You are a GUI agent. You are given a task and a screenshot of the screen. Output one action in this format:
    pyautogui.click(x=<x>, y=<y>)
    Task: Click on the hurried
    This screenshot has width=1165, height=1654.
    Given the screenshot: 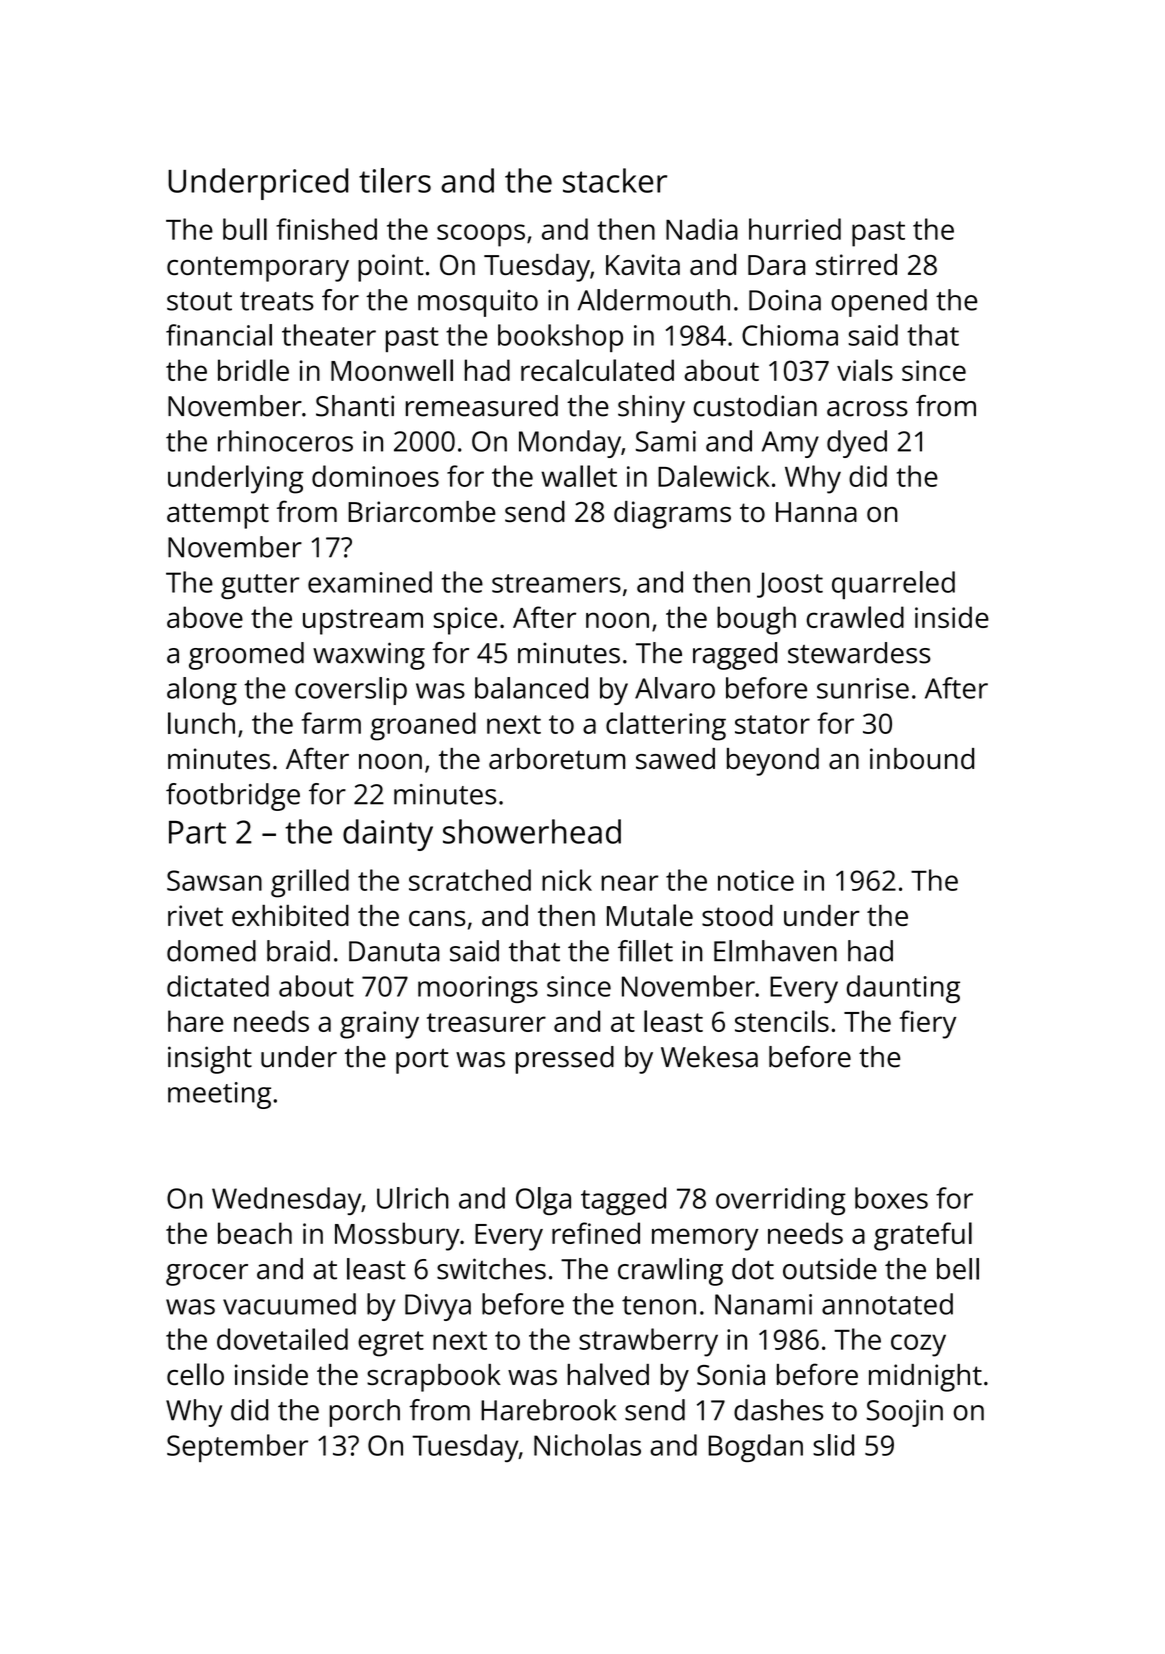 What is the action you would take?
    pyautogui.click(x=795, y=229)
